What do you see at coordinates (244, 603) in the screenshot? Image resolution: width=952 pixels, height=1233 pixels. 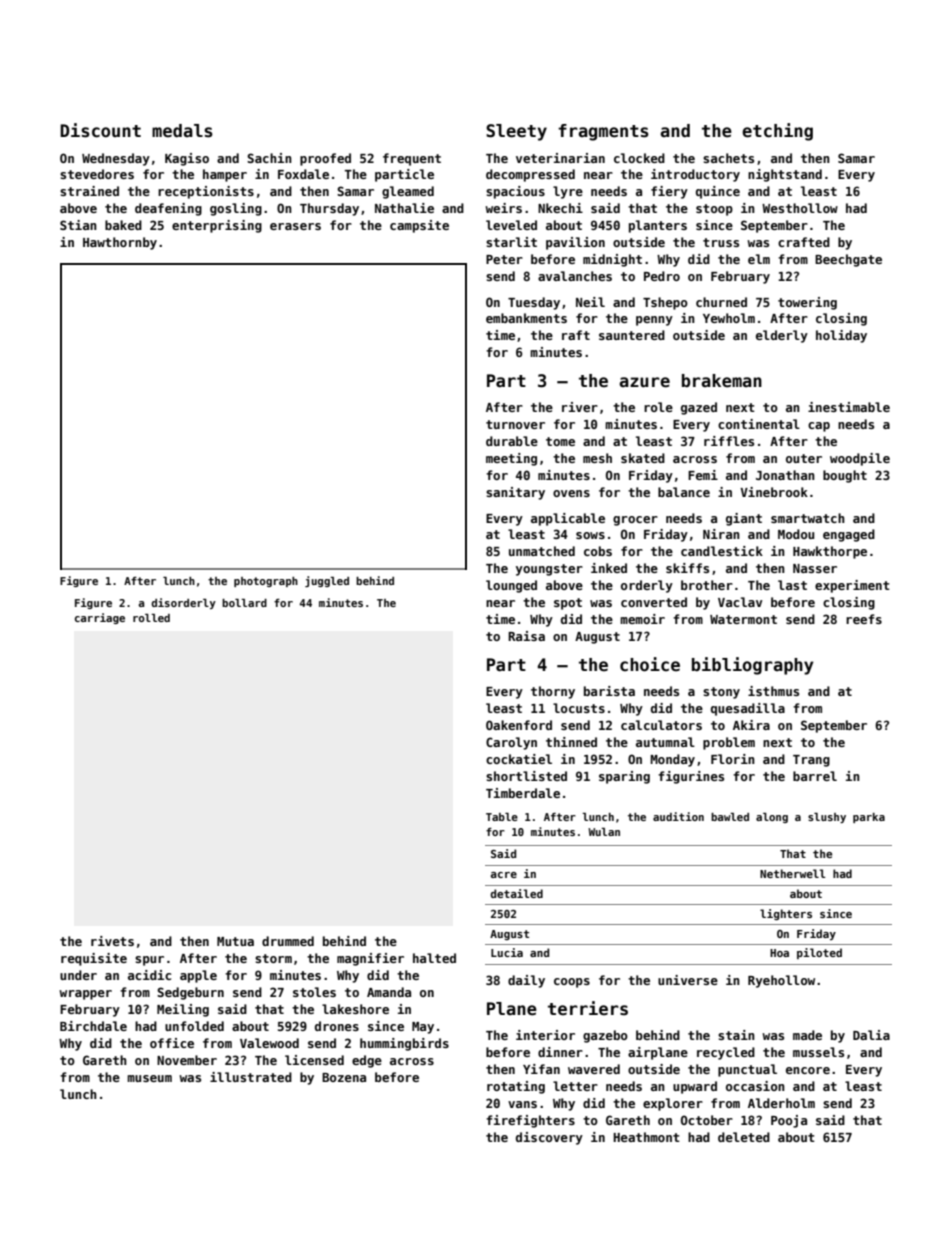 I see `bollard` at bounding box center [244, 603].
